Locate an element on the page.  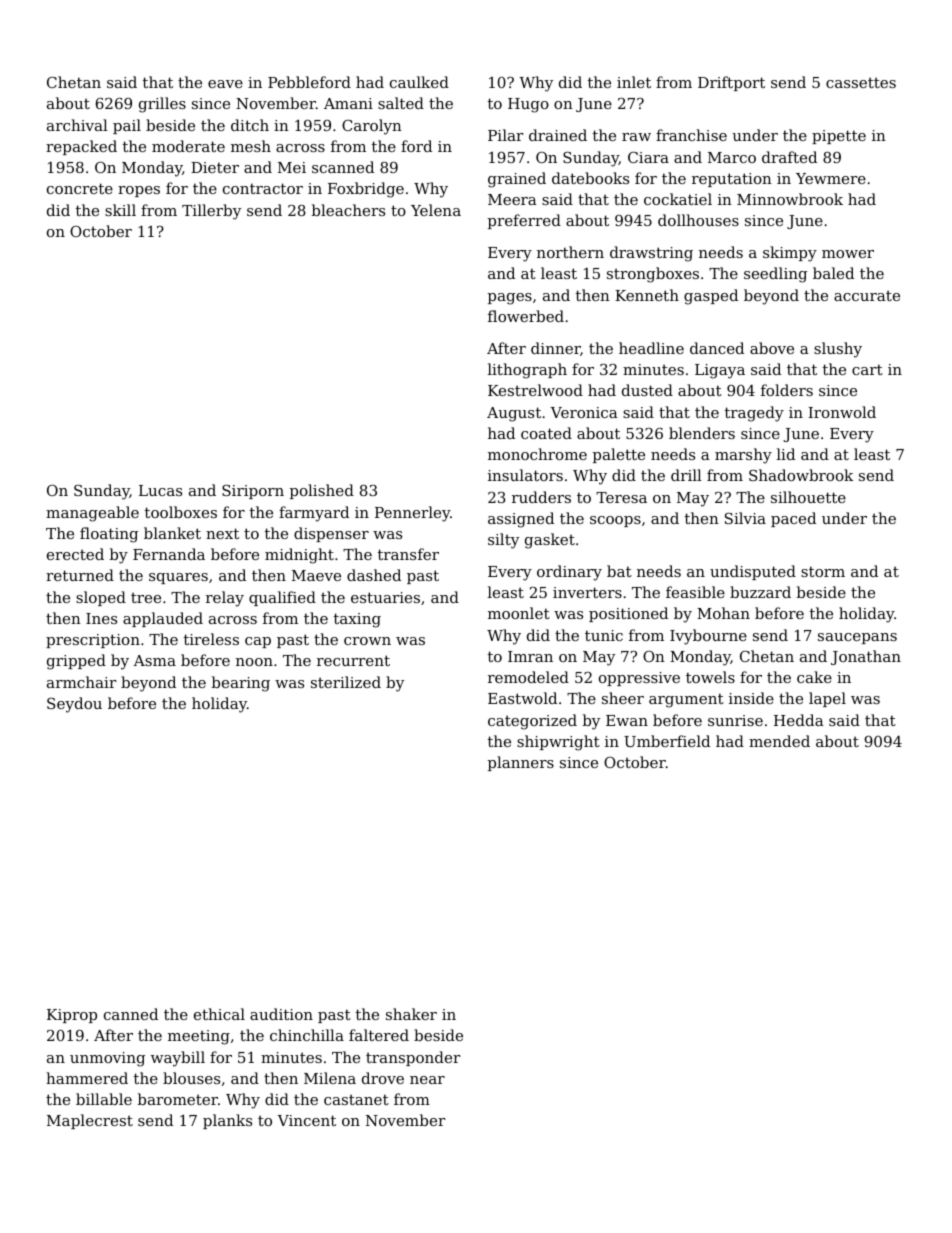
caulked is located at coordinates (419, 82).
